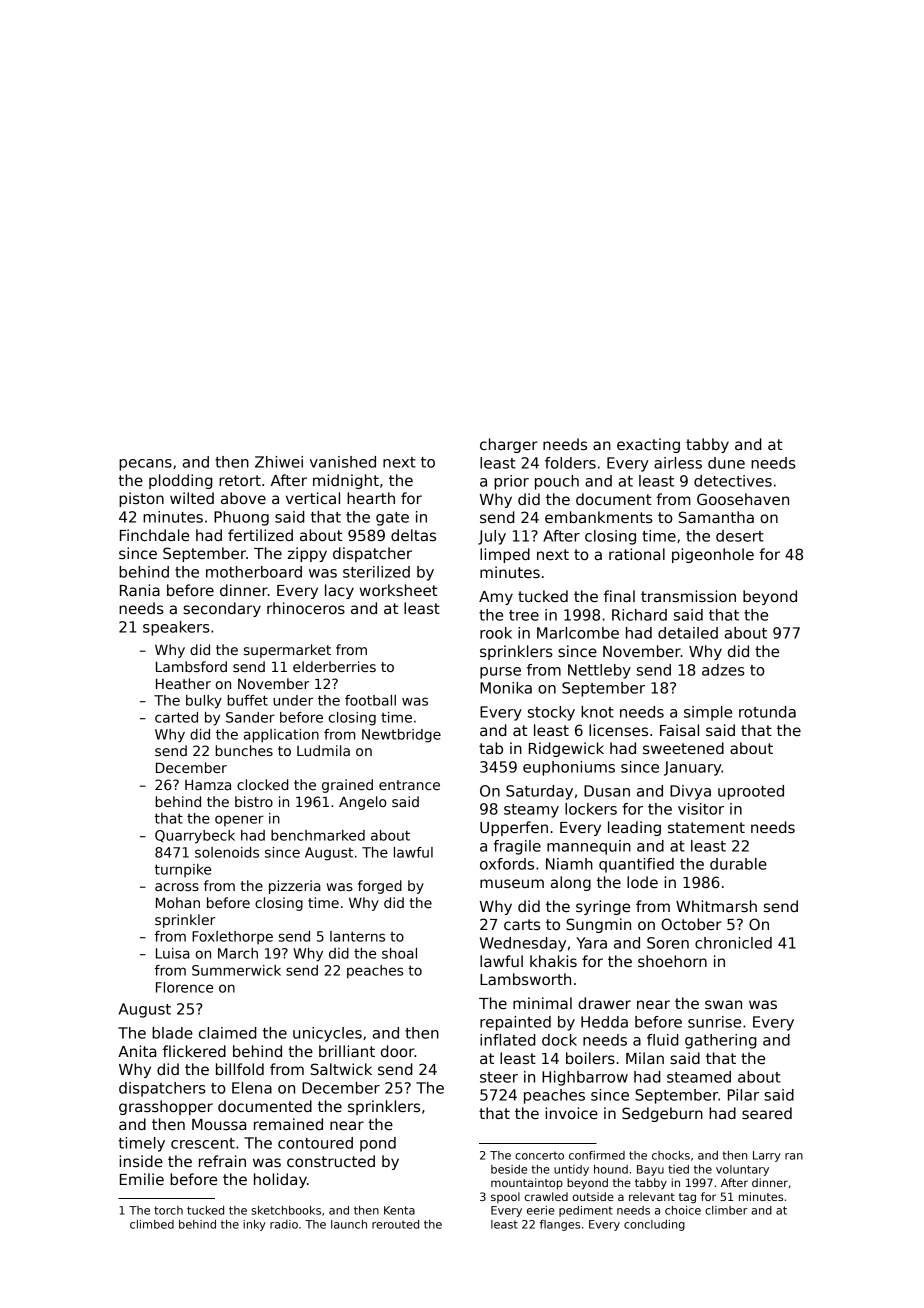 Image resolution: width=924 pixels, height=1308 pixels. What do you see at coordinates (509, 445) in the document?
I see `charger` at bounding box center [509, 445].
